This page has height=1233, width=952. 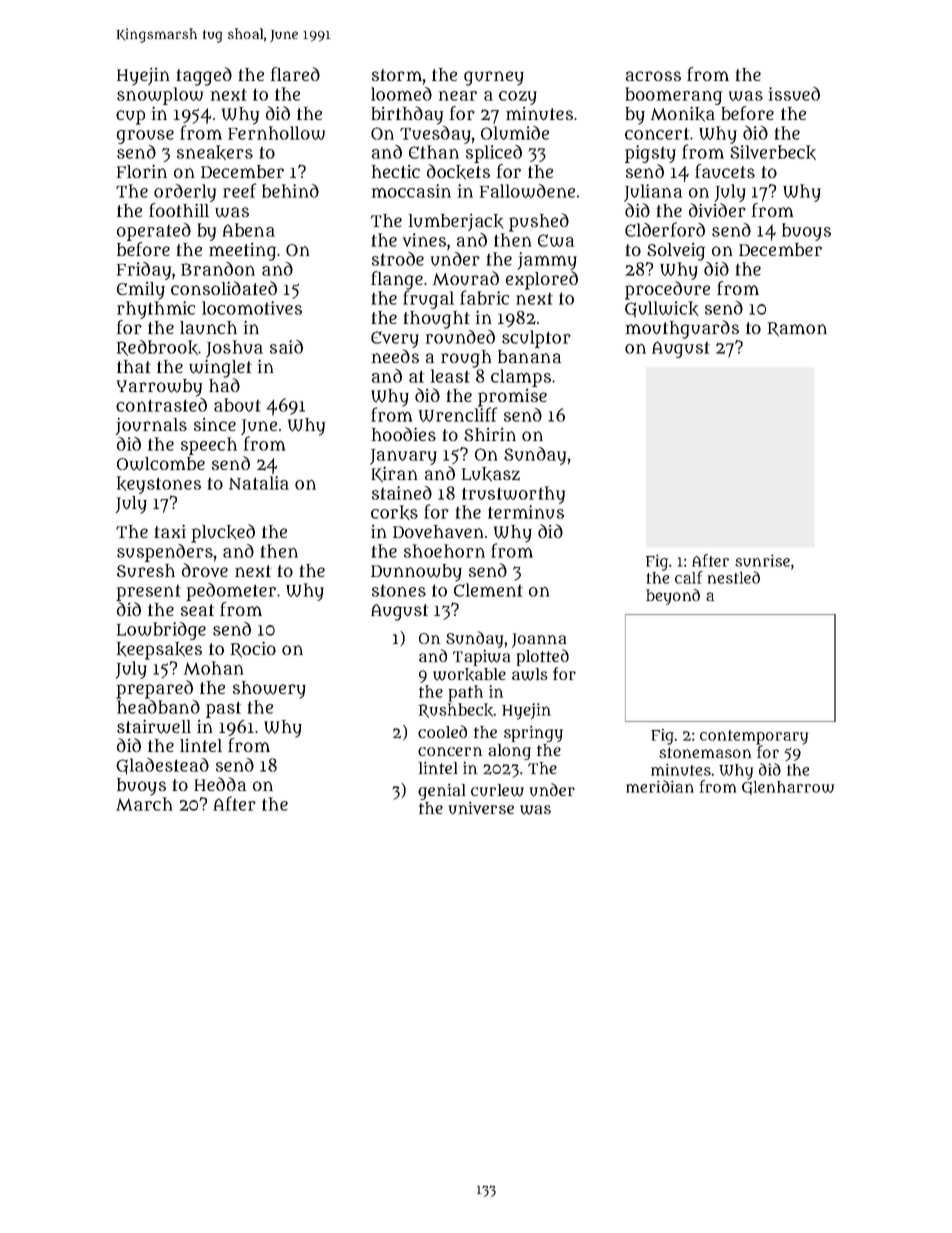 What do you see at coordinates (539, 222) in the page?
I see `pushed` at bounding box center [539, 222].
